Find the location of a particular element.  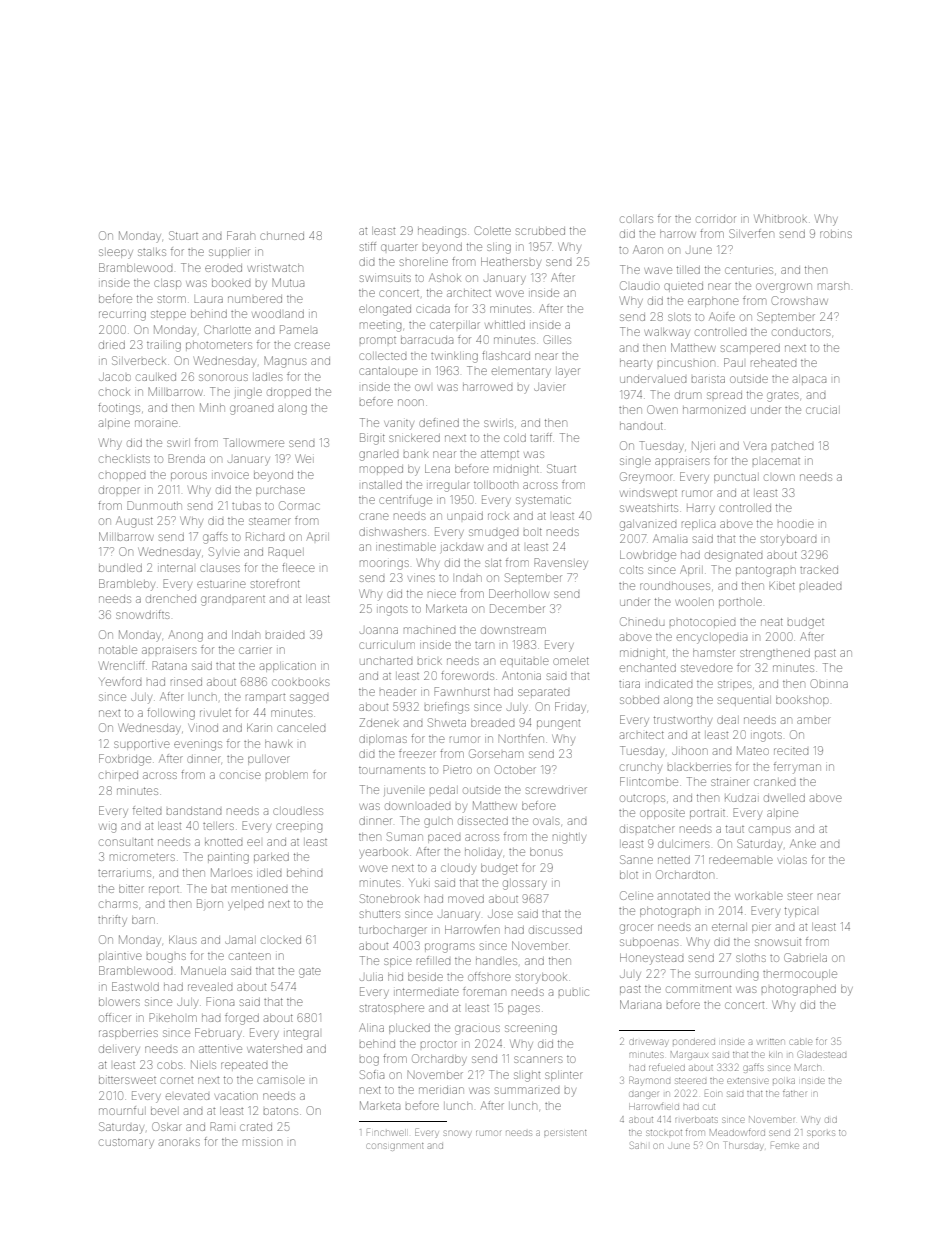

neat is located at coordinates (772, 622).
